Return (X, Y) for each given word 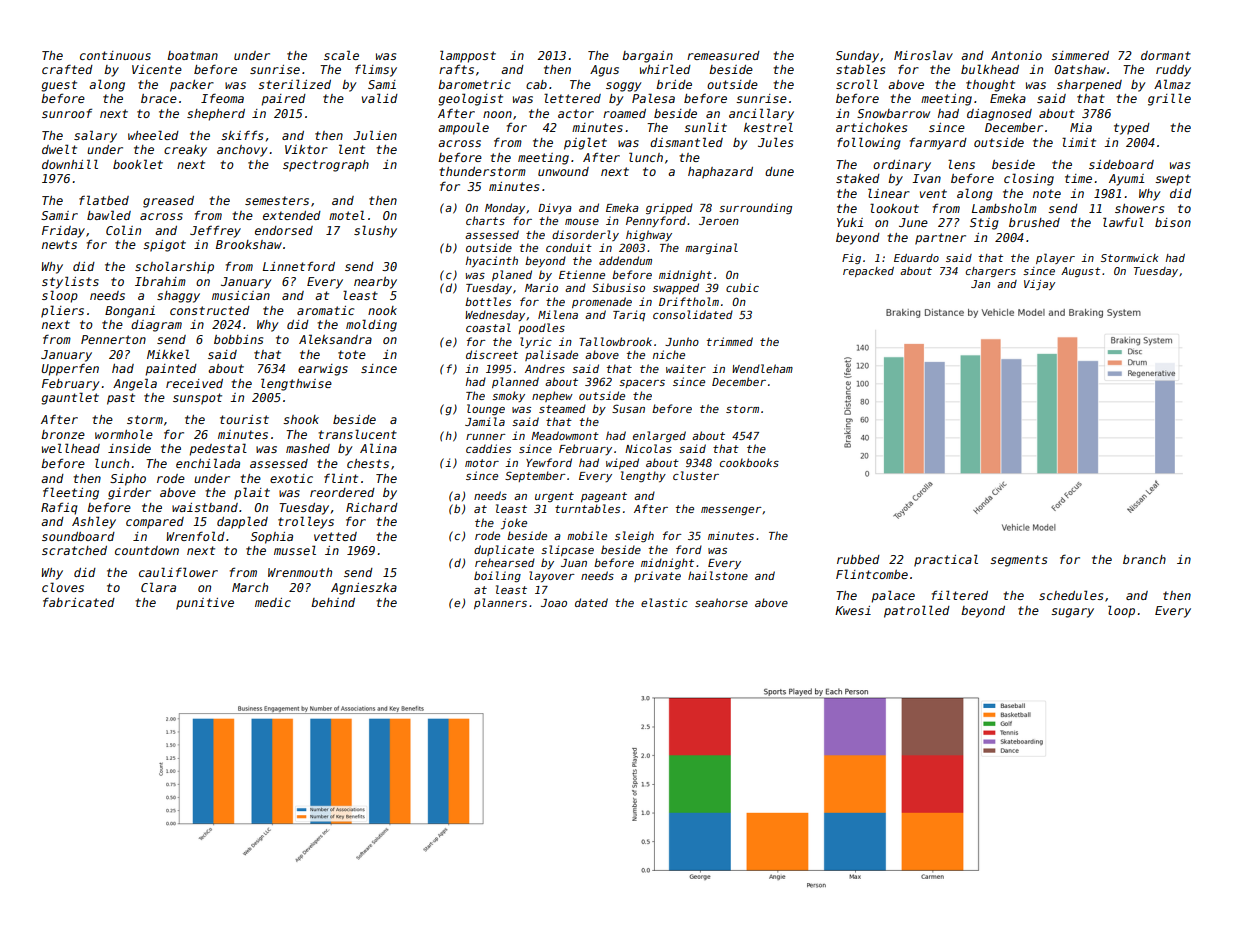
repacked (868, 272)
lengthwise (296, 384)
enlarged (659, 436)
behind (333, 602)
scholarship (174, 267)
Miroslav (923, 55)
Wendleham (762, 368)
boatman (192, 55)
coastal (488, 327)
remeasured (723, 55)
